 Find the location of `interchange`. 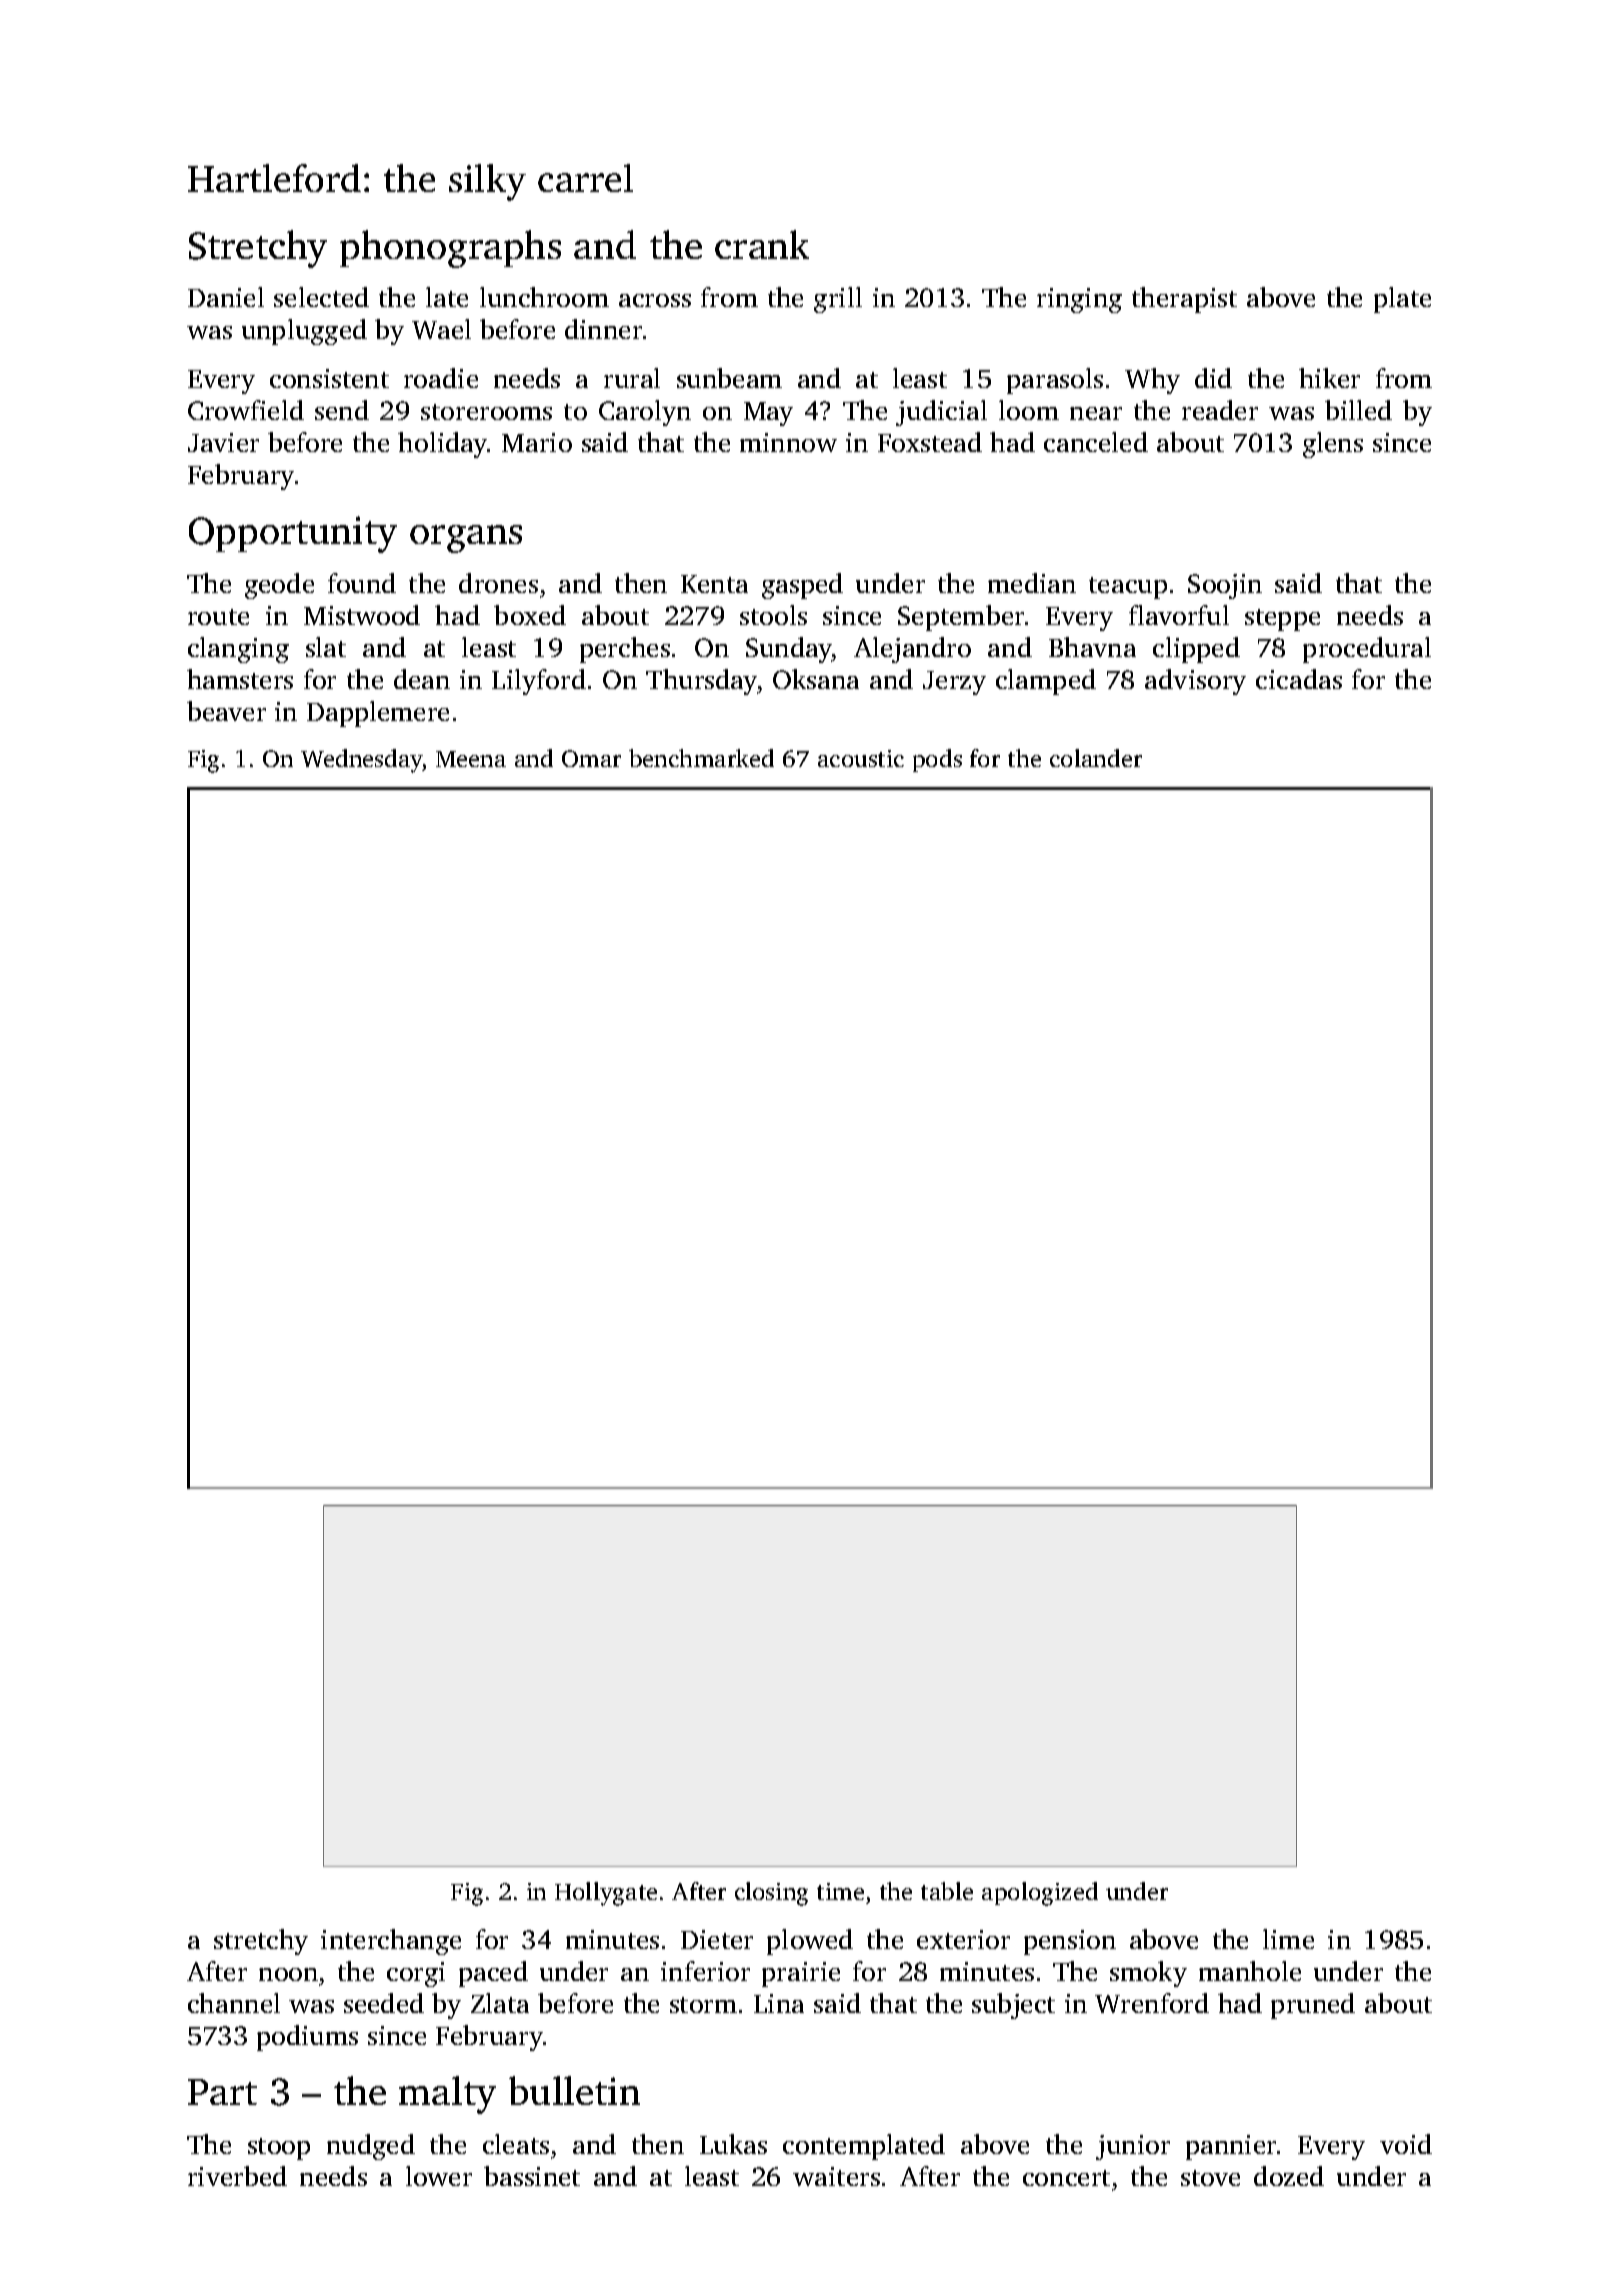

interchange is located at coordinates (391, 1942).
